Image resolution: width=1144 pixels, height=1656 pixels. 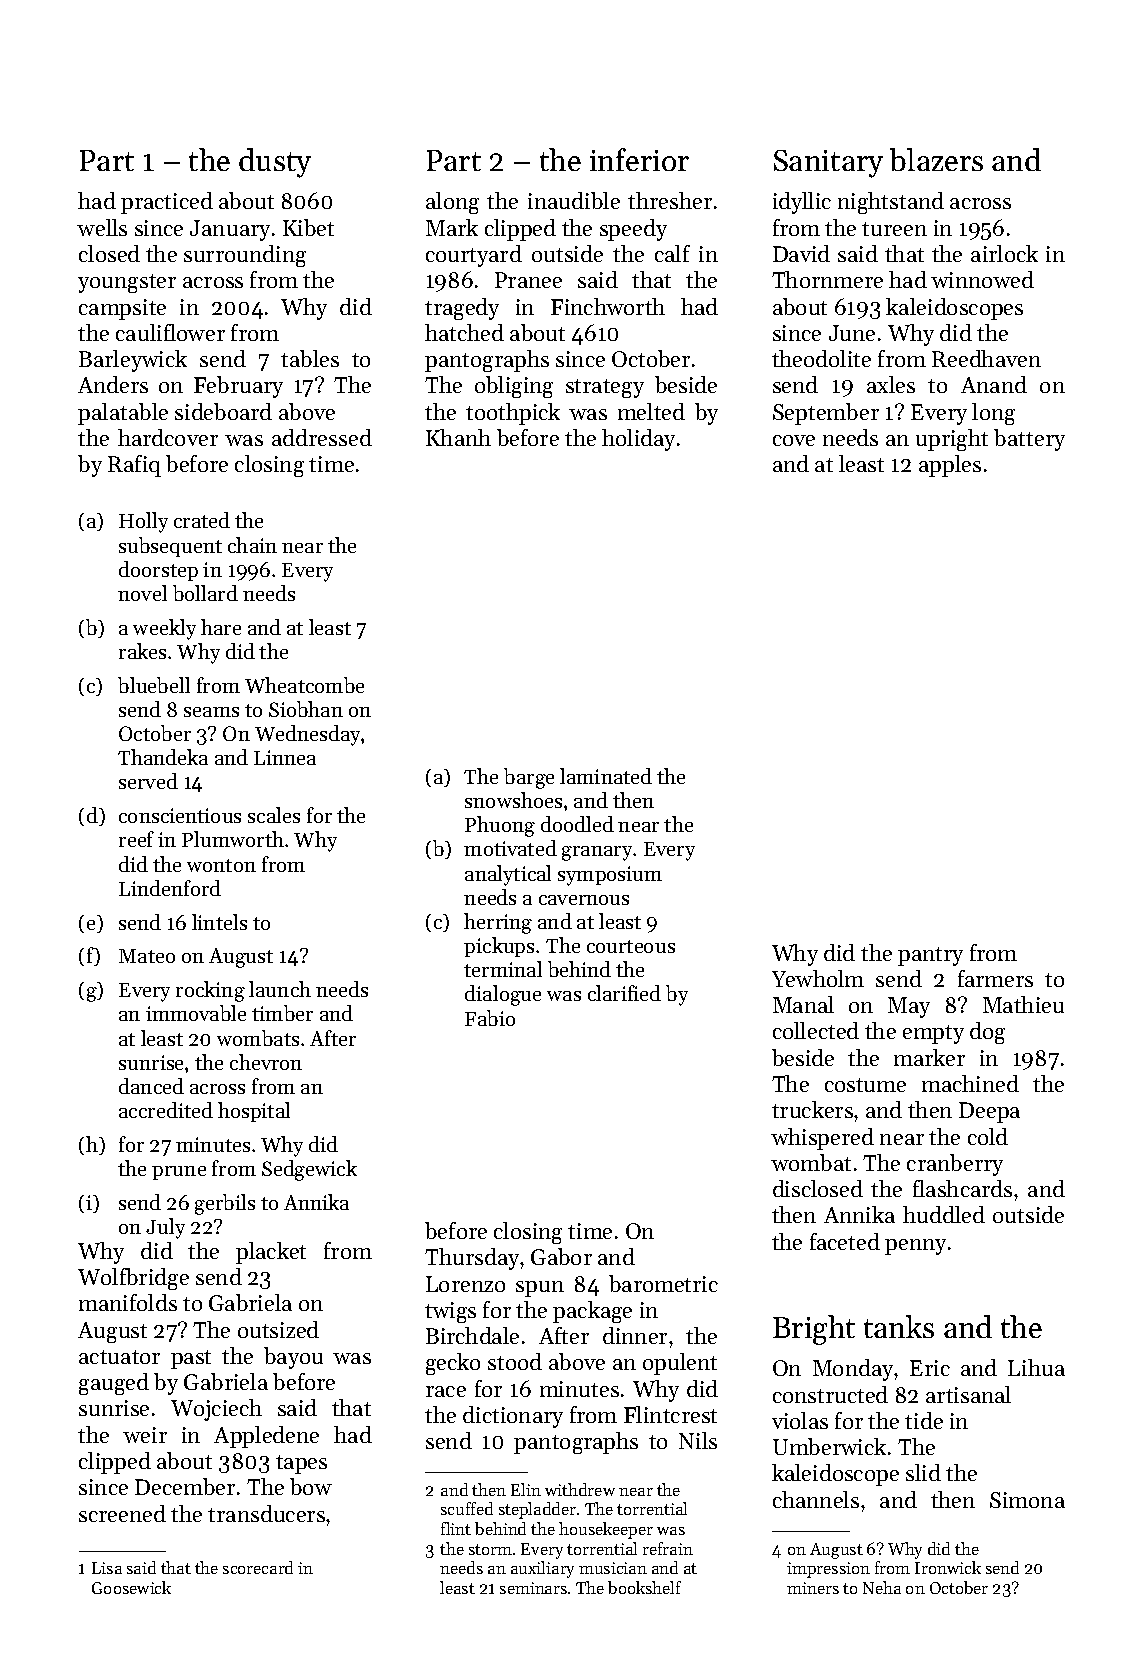 I want to click on Mateo, so click(x=147, y=956).
